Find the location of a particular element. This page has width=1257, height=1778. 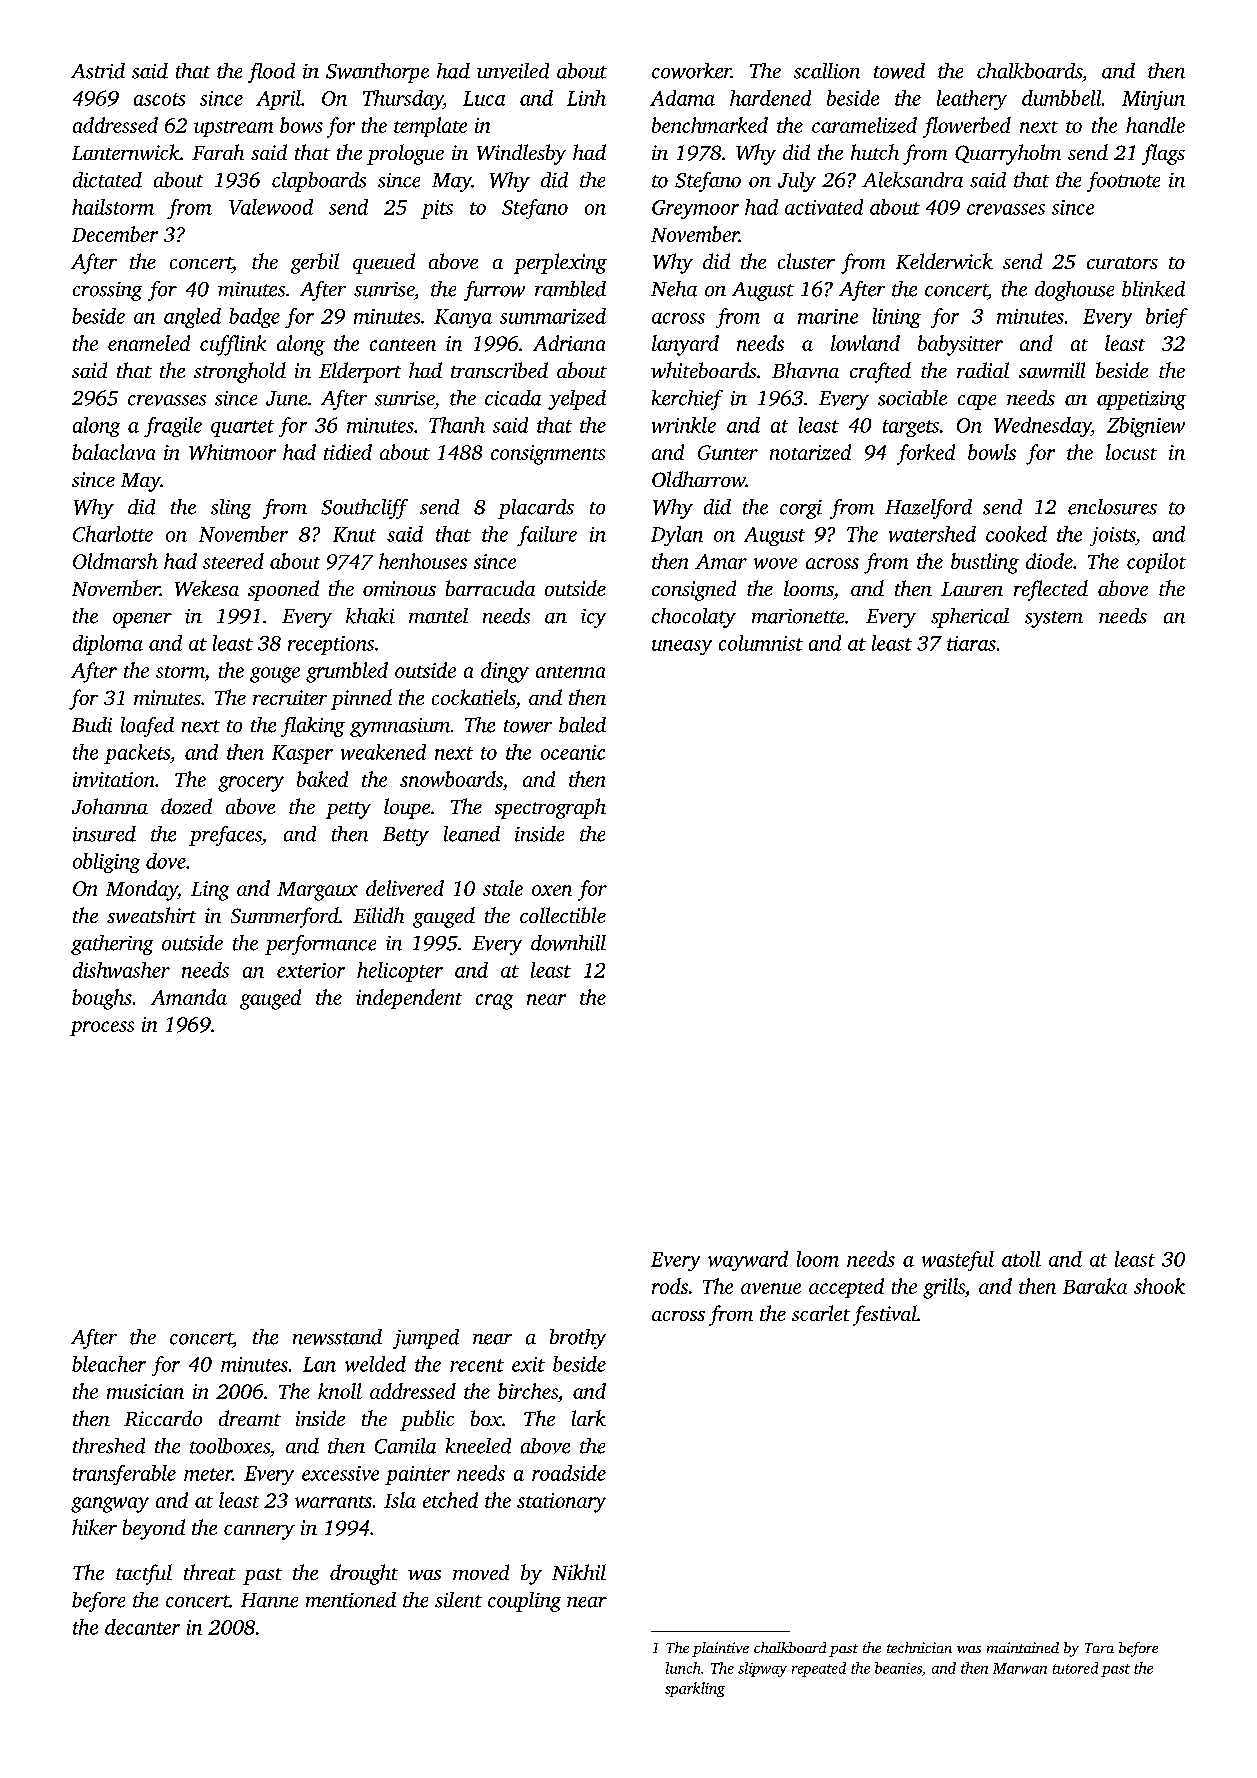

ascots is located at coordinates (159, 99).
